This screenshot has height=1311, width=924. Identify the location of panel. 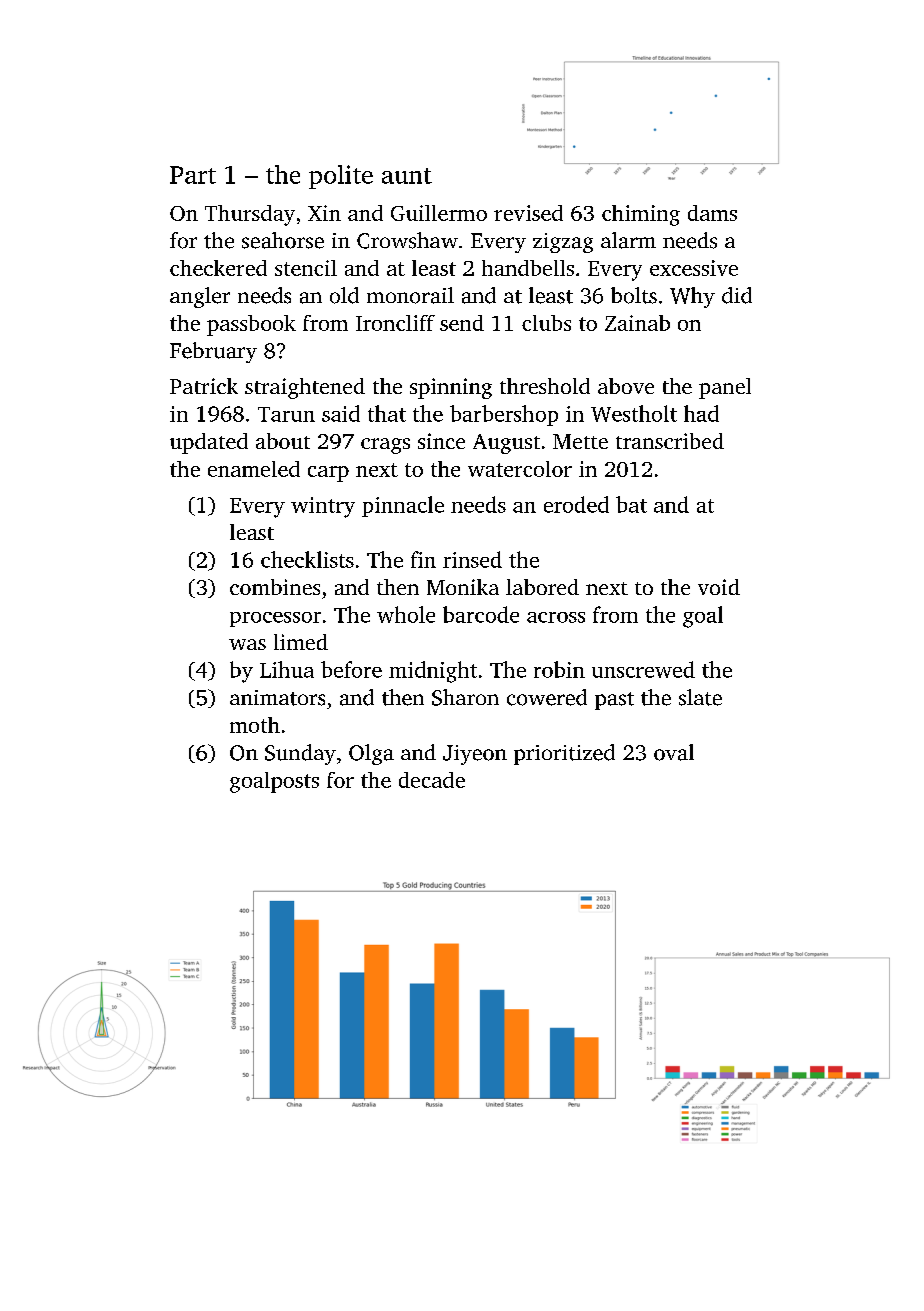
(725, 388).
